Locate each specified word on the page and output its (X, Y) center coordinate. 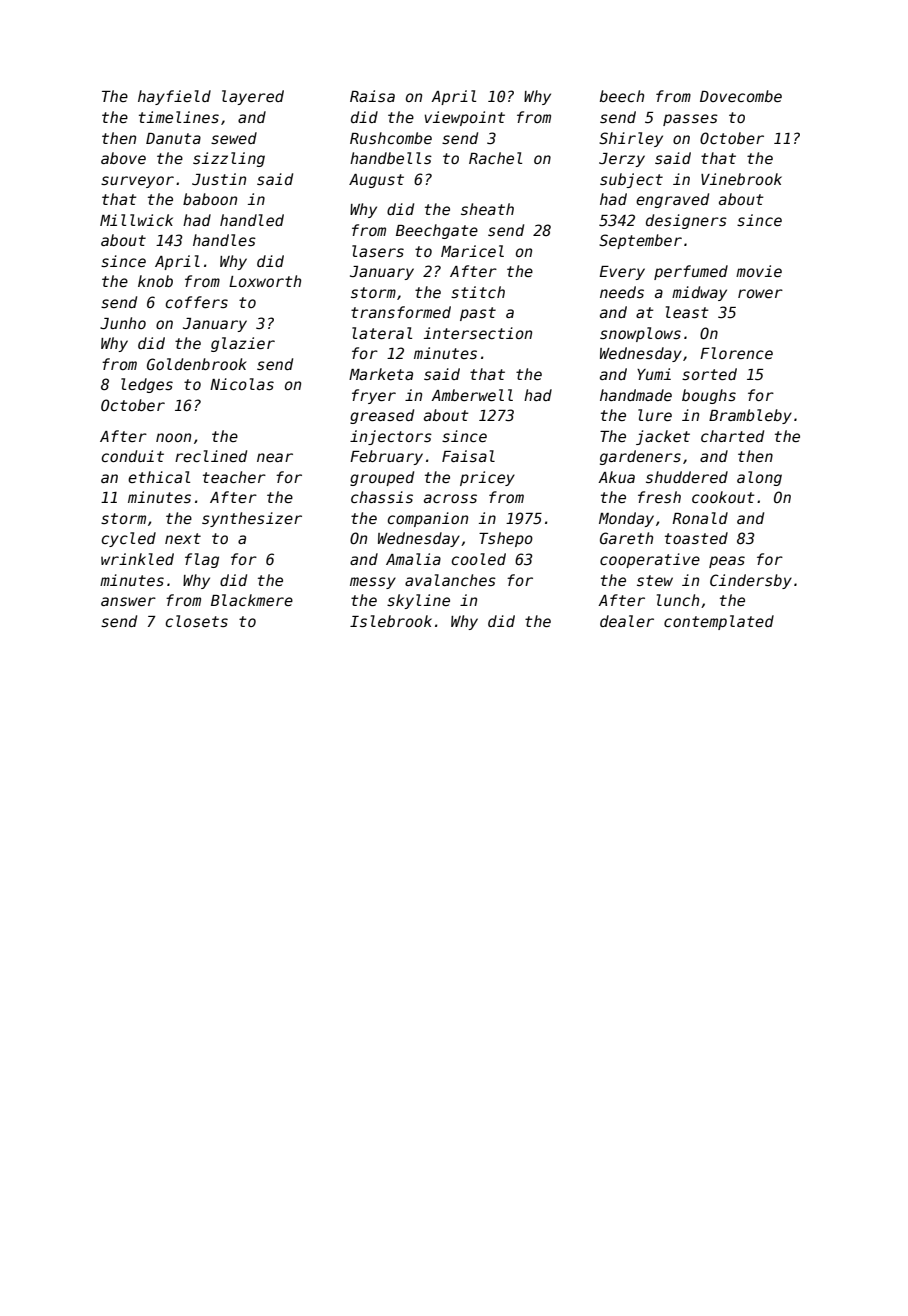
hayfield (174, 97)
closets (196, 621)
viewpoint (464, 118)
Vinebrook (741, 179)
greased (382, 416)
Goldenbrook (197, 364)
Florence (736, 353)
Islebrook (391, 621)
